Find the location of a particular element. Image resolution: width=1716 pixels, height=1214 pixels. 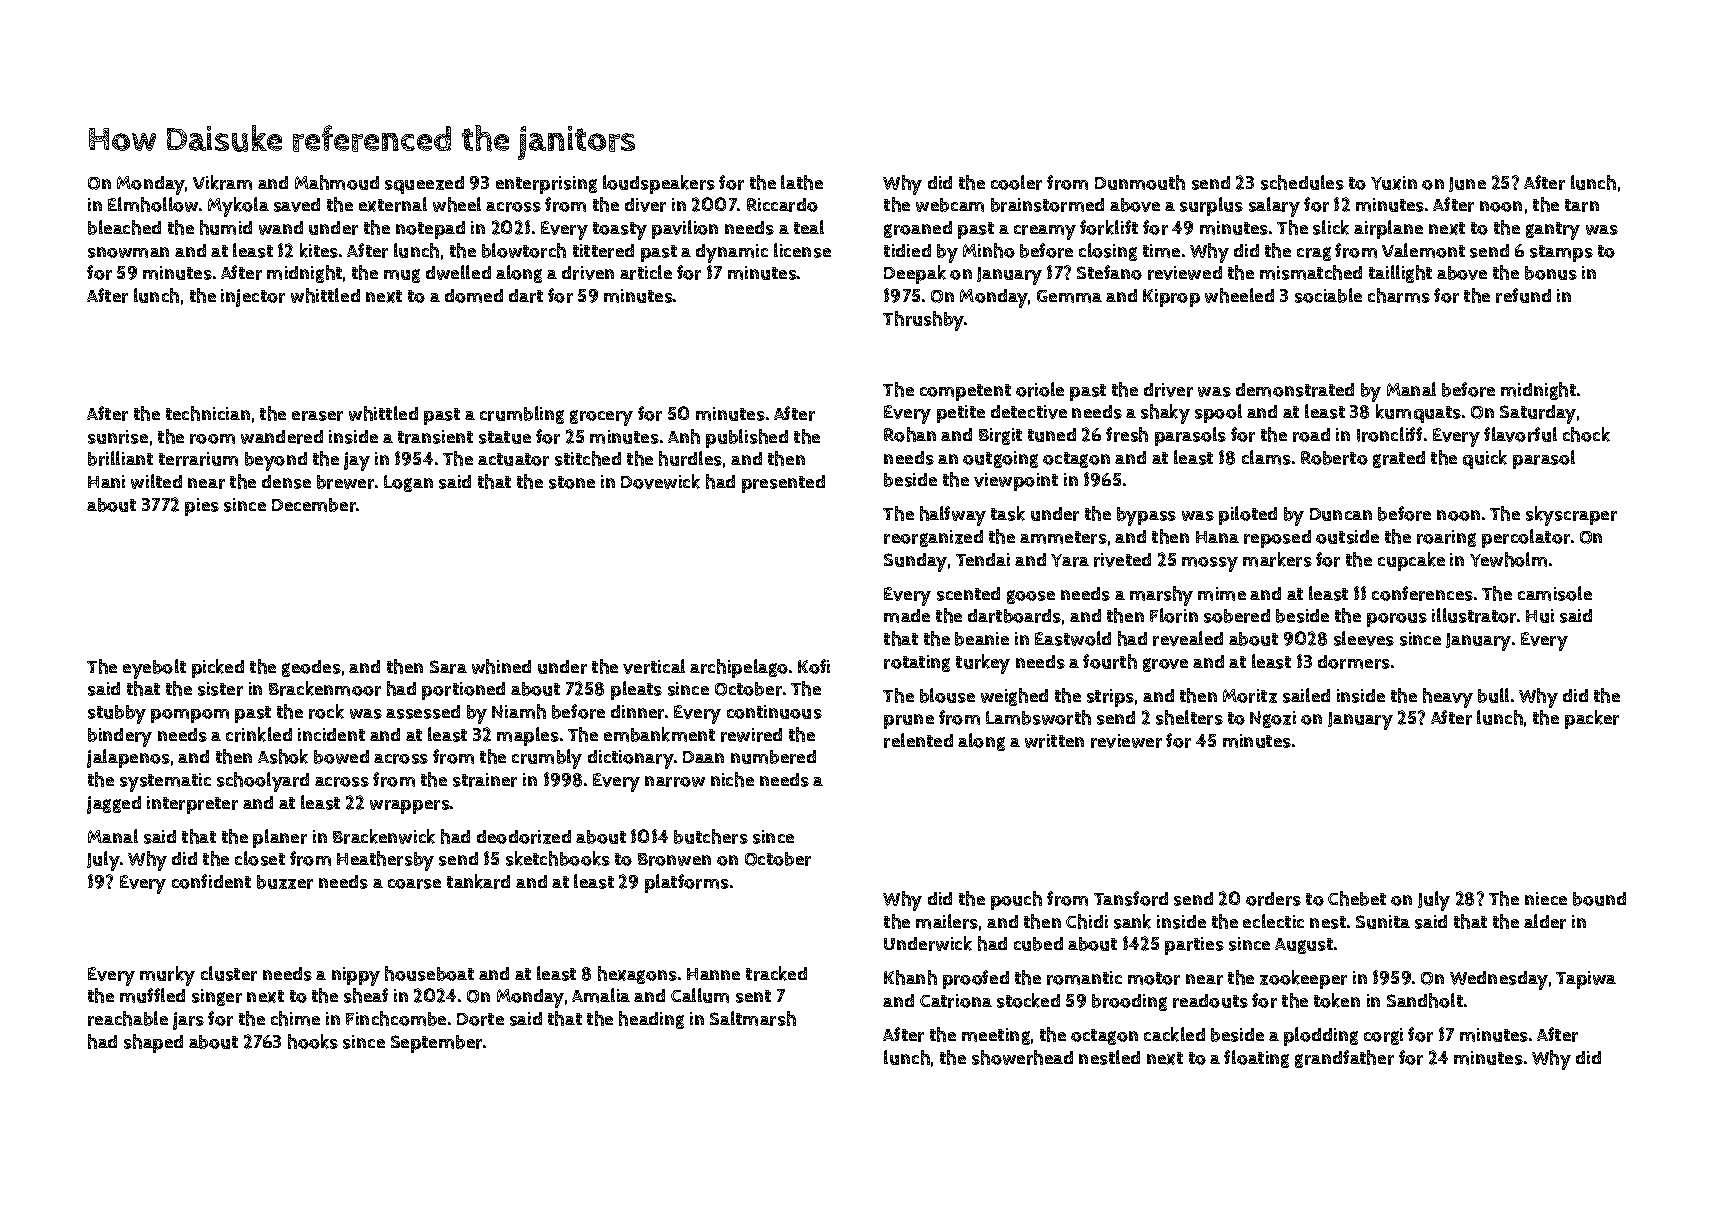

Lambsworth is located at coordinates (1038, 717).
